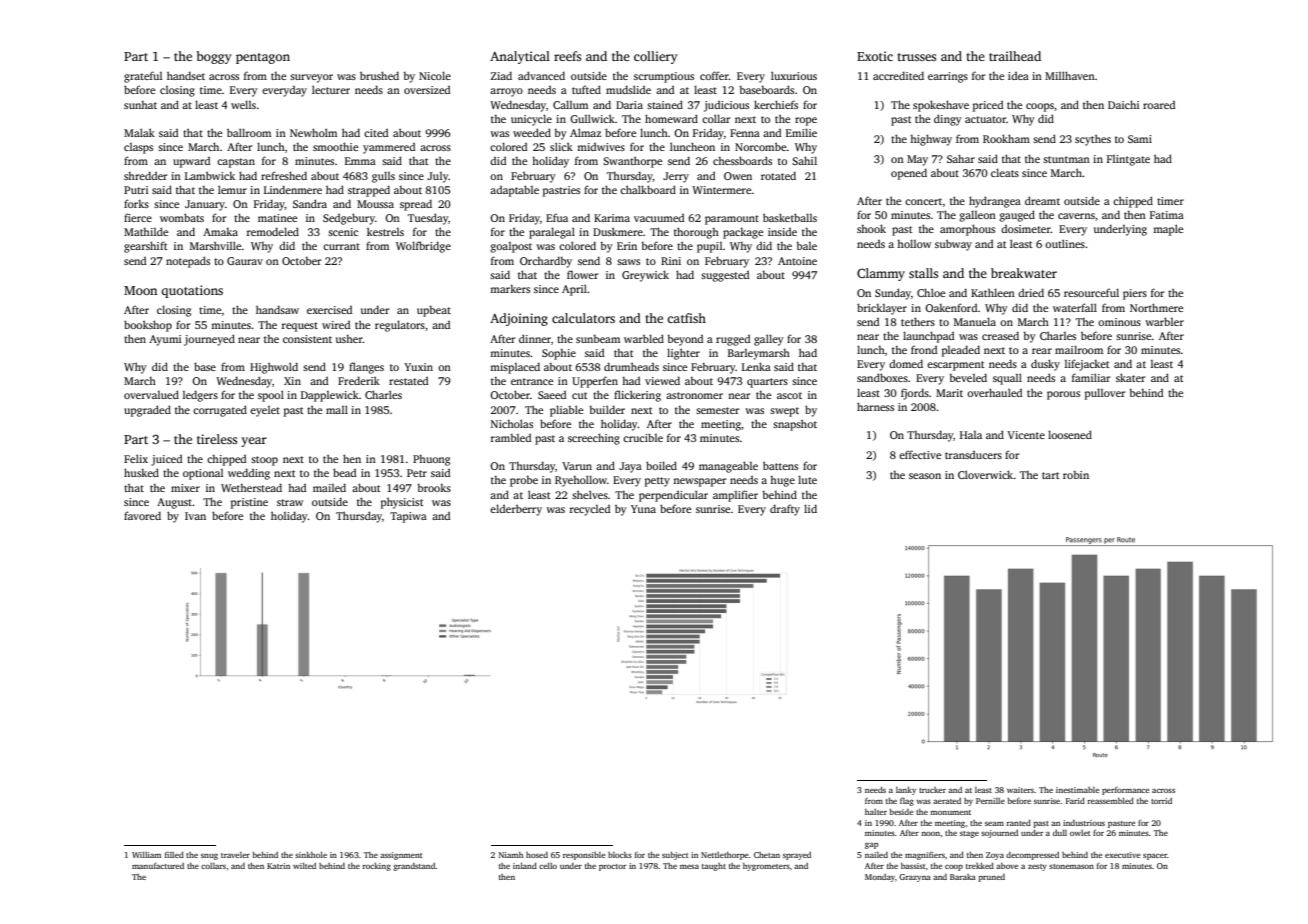 Image resolution: width=1308 pixels, height=924 pixels. What do you see at coordinates (804, 160) in the screenshot?
I see `Sahil` at bounding box center [804, 160].
